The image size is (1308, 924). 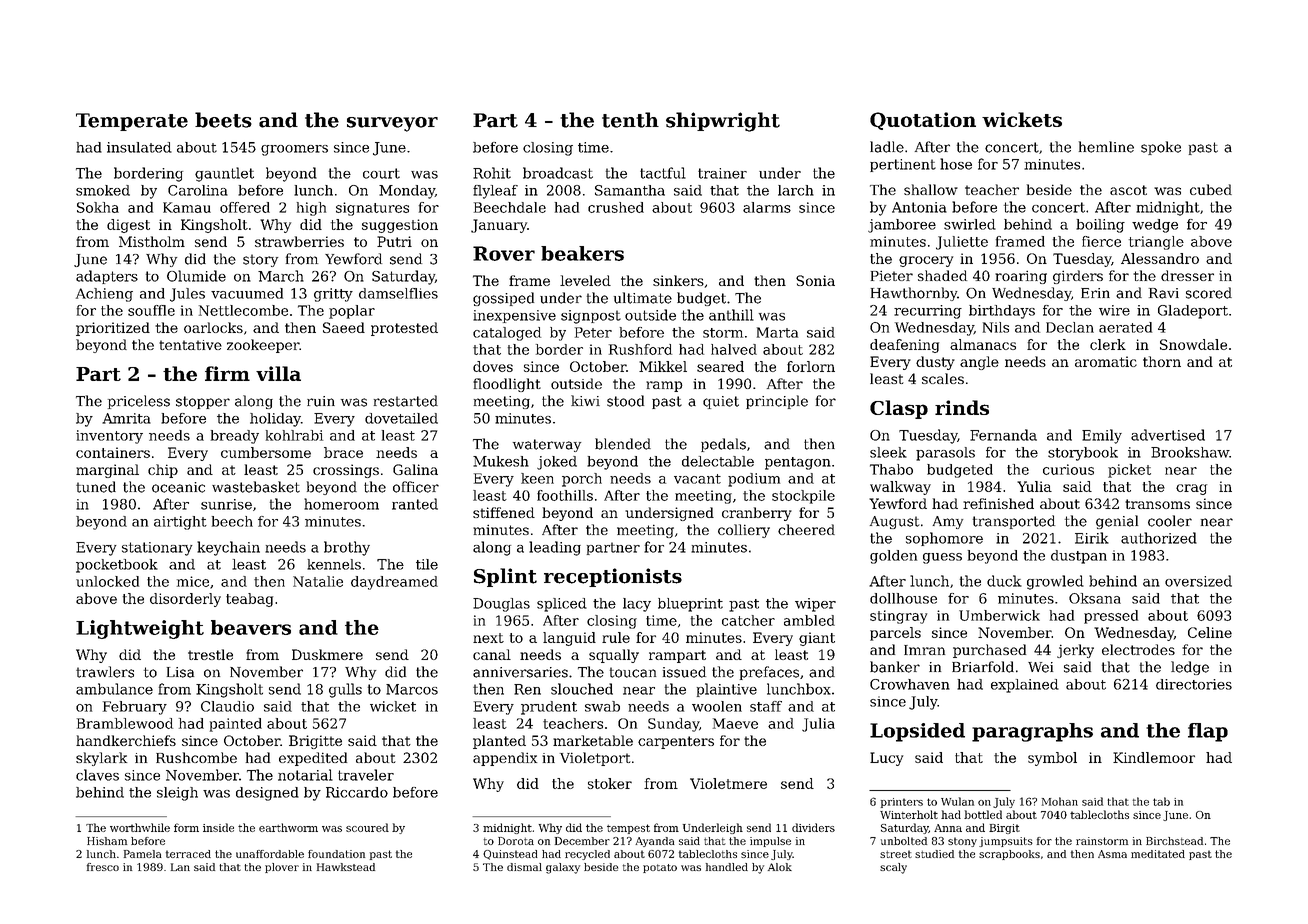 What do you see at coordinates (630, 120) in the screenshot?
I see `tenth` at bounding box center [630, 120].
